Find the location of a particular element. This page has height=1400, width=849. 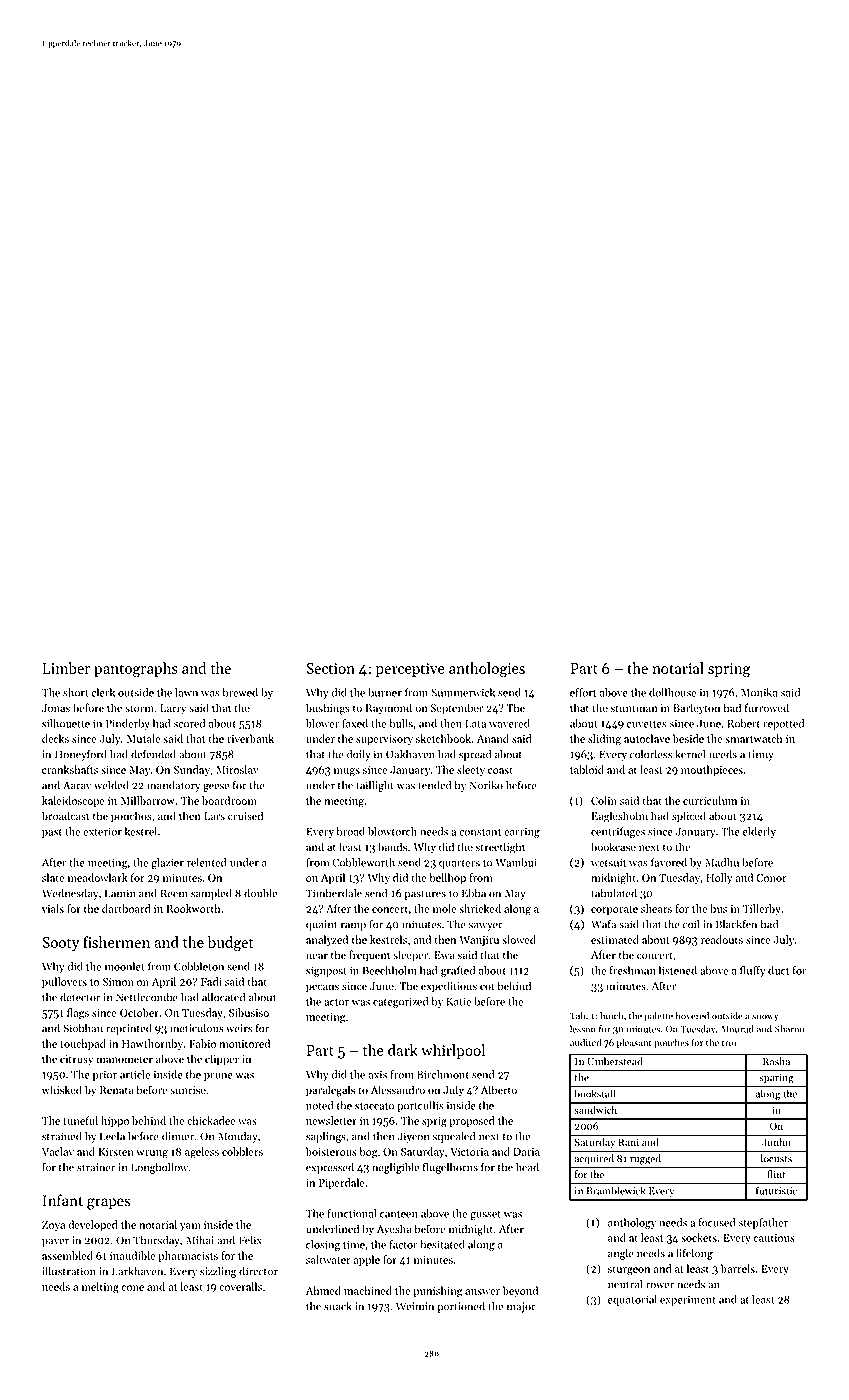

Vaclav is located at coordinates (58, 1151).
